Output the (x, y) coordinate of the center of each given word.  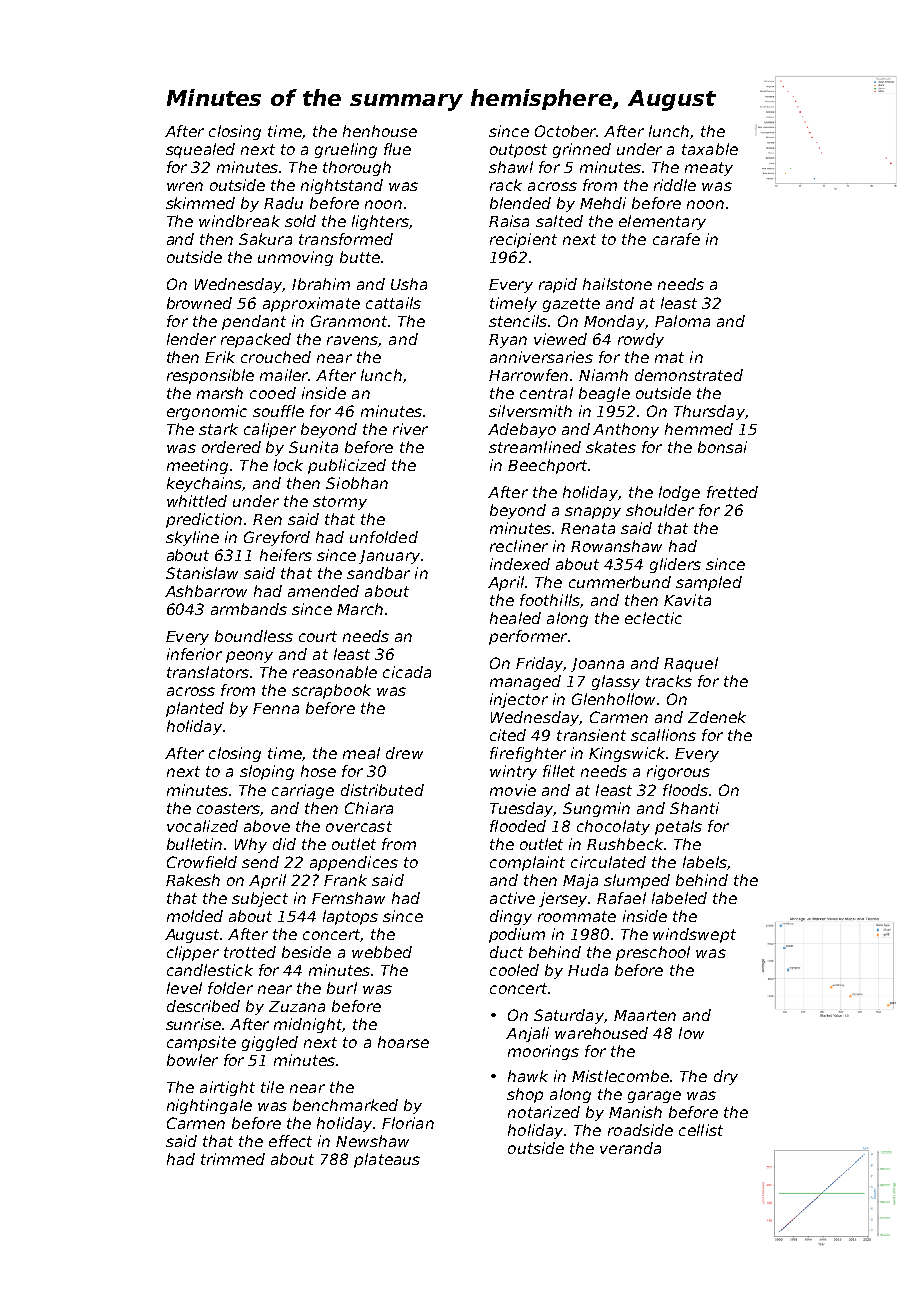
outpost (518, 151)
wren (185, 186)
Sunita (313, 447)
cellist (701, 1130)
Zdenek (717, 717)
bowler (192, 1060)
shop (525, 1095)
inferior (194, 654)
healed (515, 618)
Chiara (369, 808)
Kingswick (627, 754)
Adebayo (522, 430)
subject (260, 899)
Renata (588, 528)
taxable (710, 149)
